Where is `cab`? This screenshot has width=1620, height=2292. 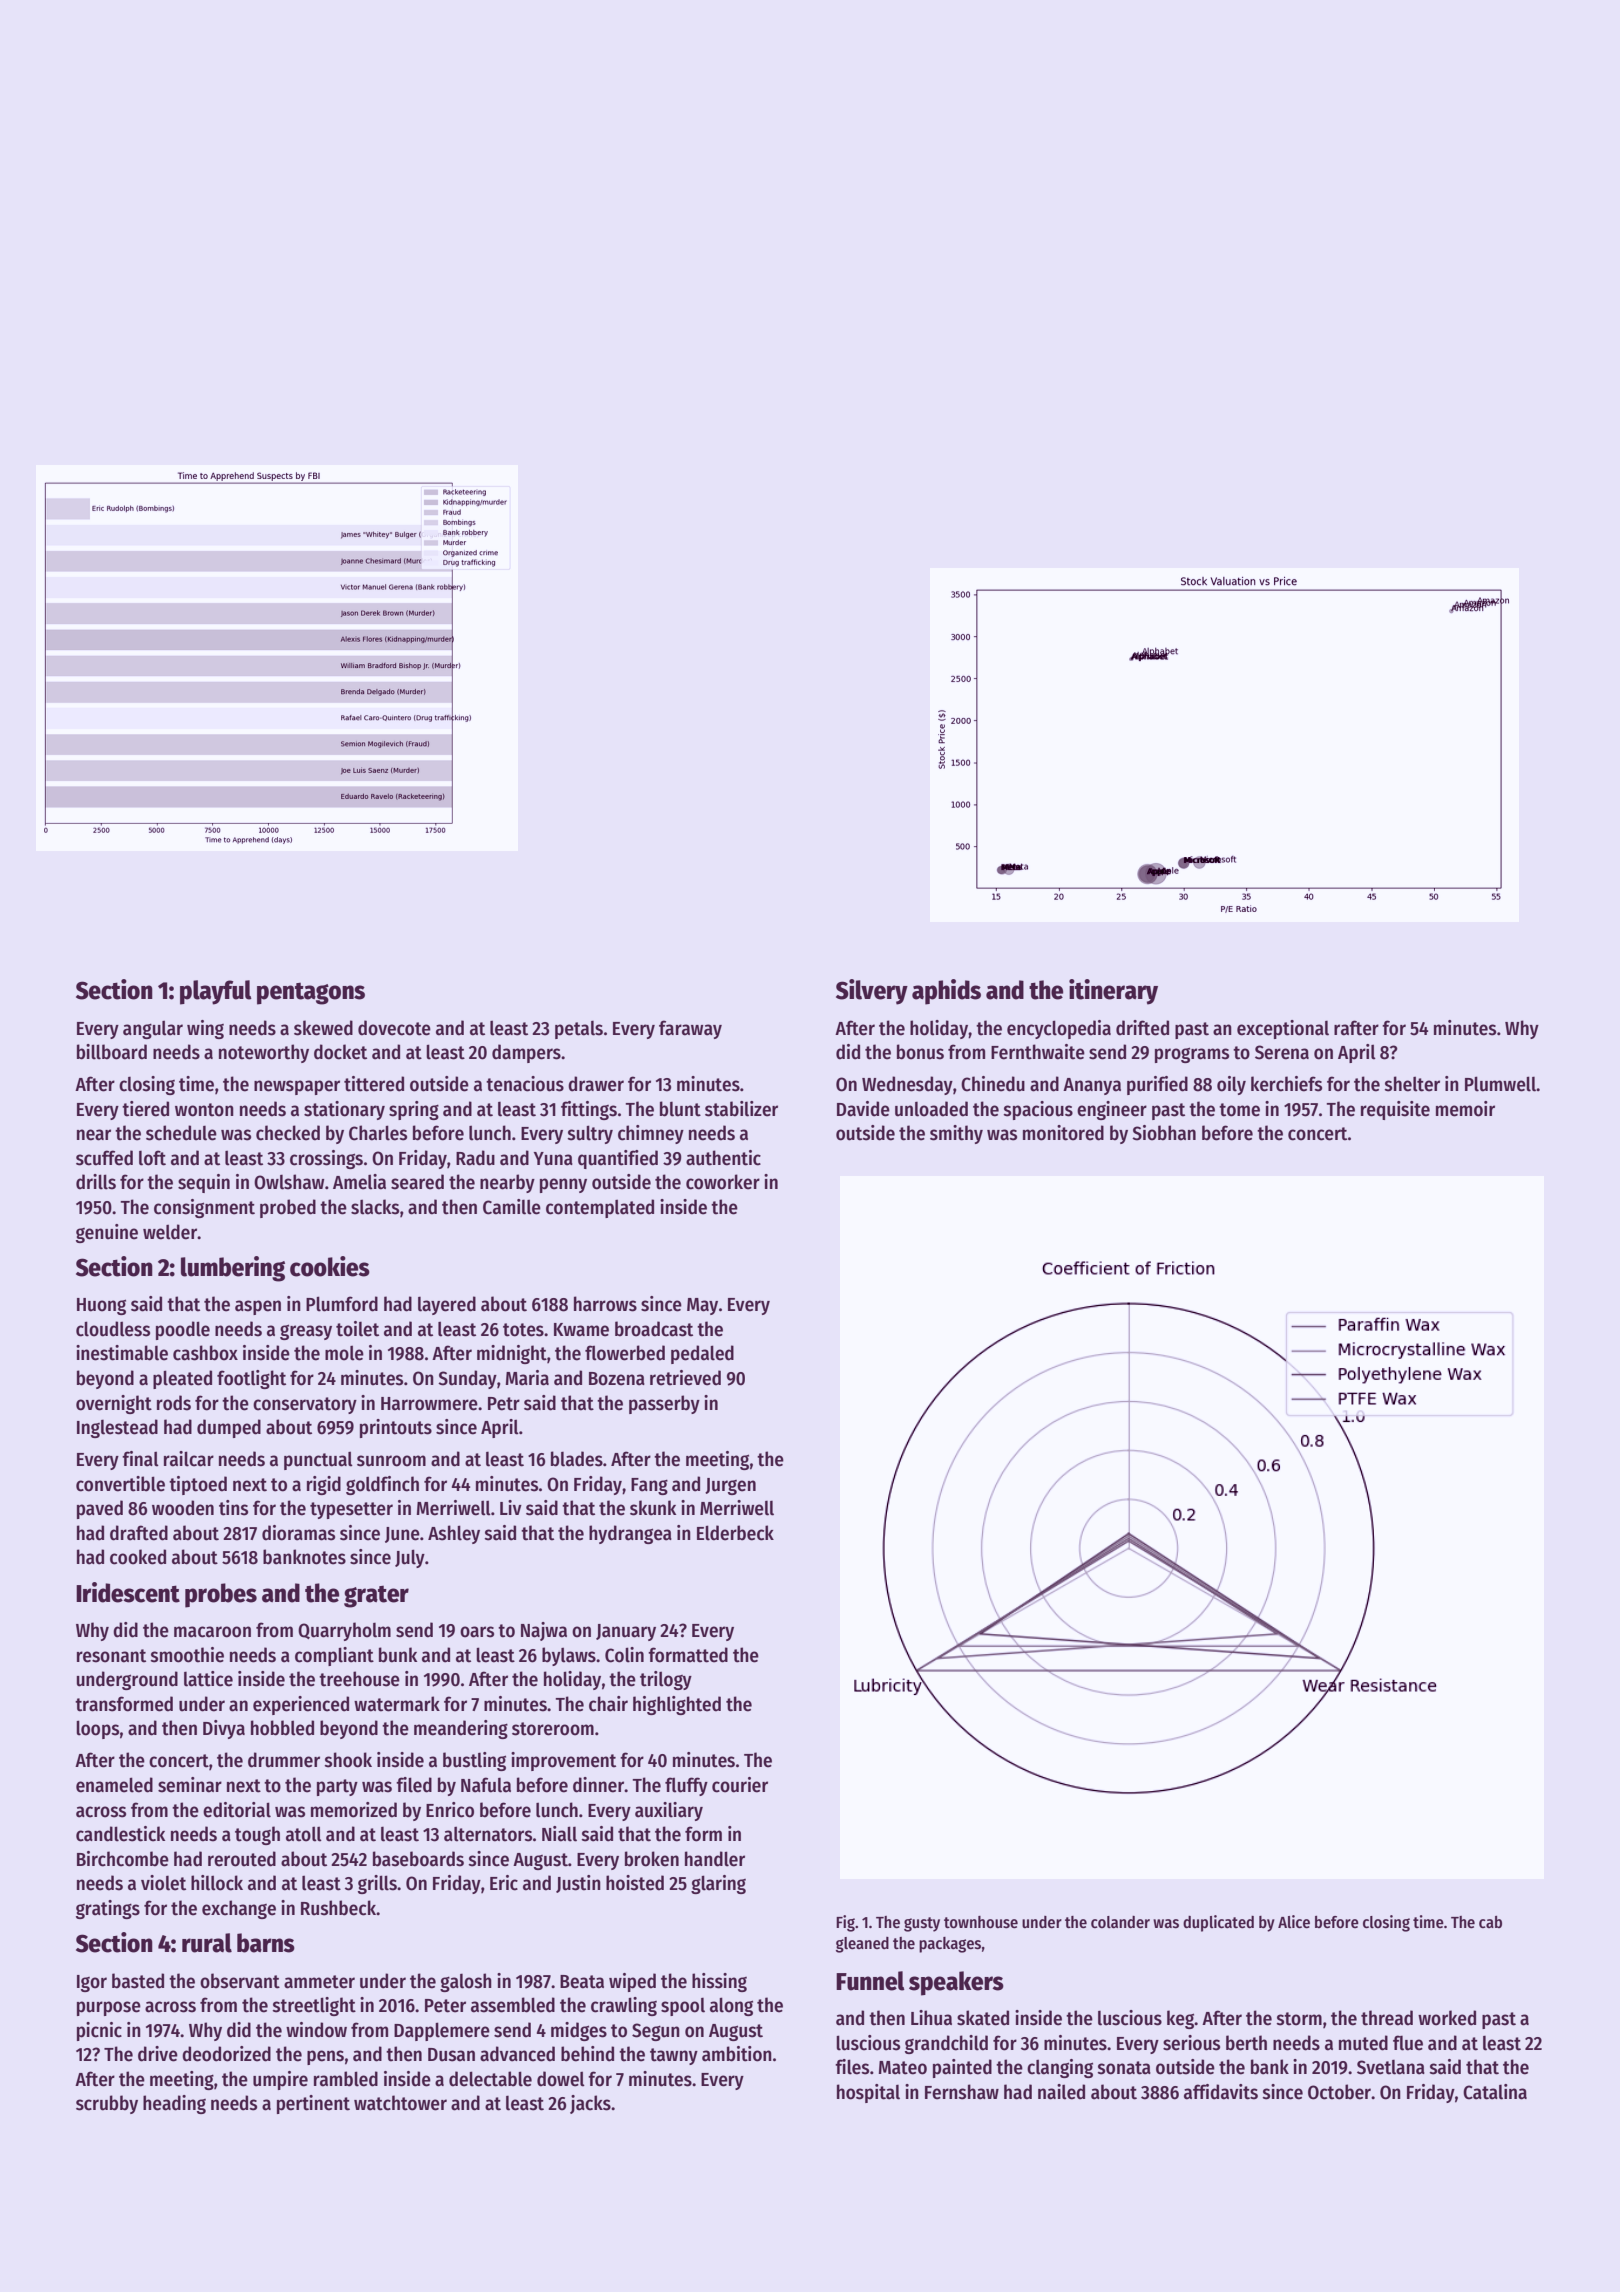
cab is located at coordinates (1490, 1922).
